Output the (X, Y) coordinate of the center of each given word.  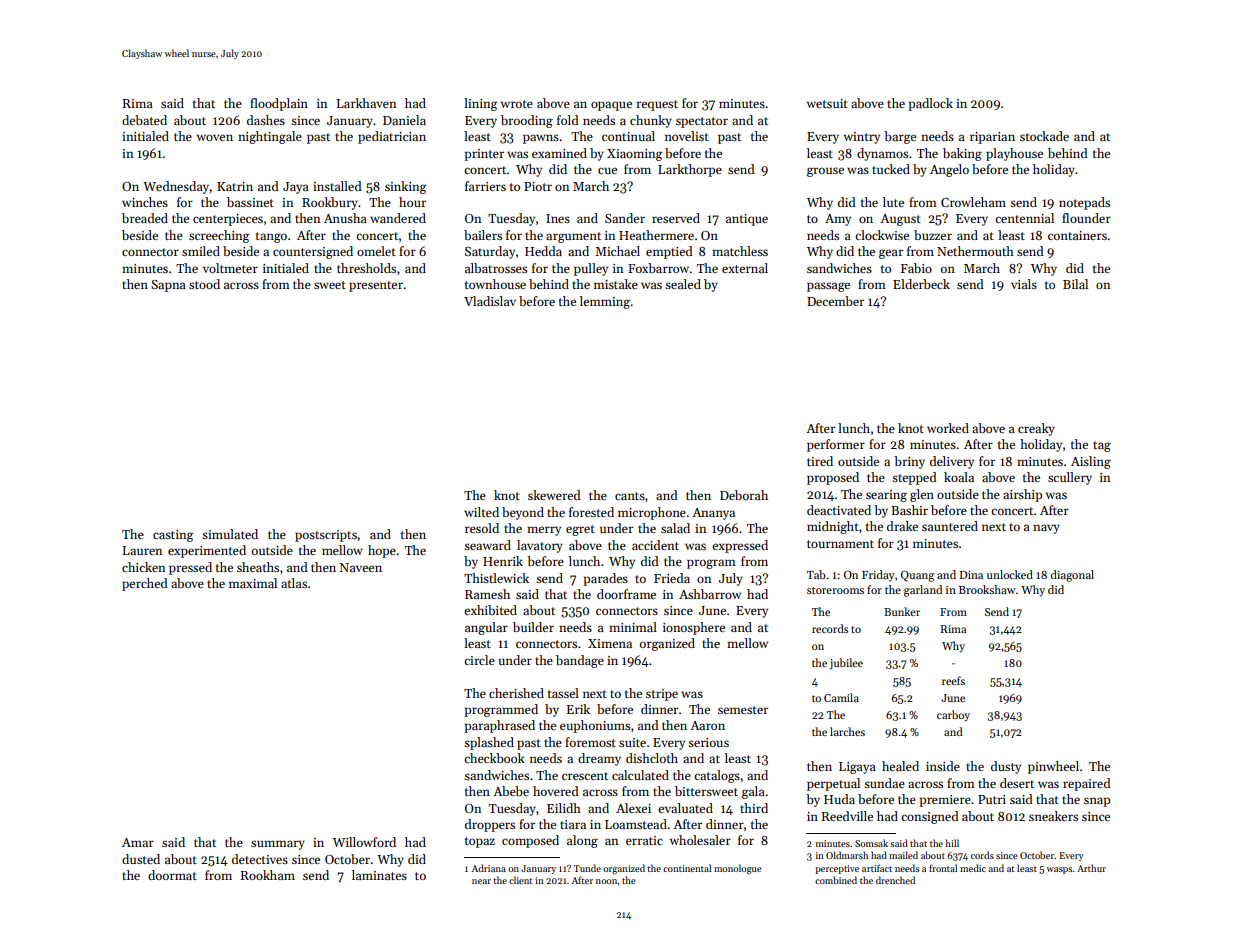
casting (173, 536)
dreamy (599, 759)
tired (820, 461)
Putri (992, 799)
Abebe (511, 791)
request (657, 105)
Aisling (1091, 462)
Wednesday (176, 187)
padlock (930, 104)
